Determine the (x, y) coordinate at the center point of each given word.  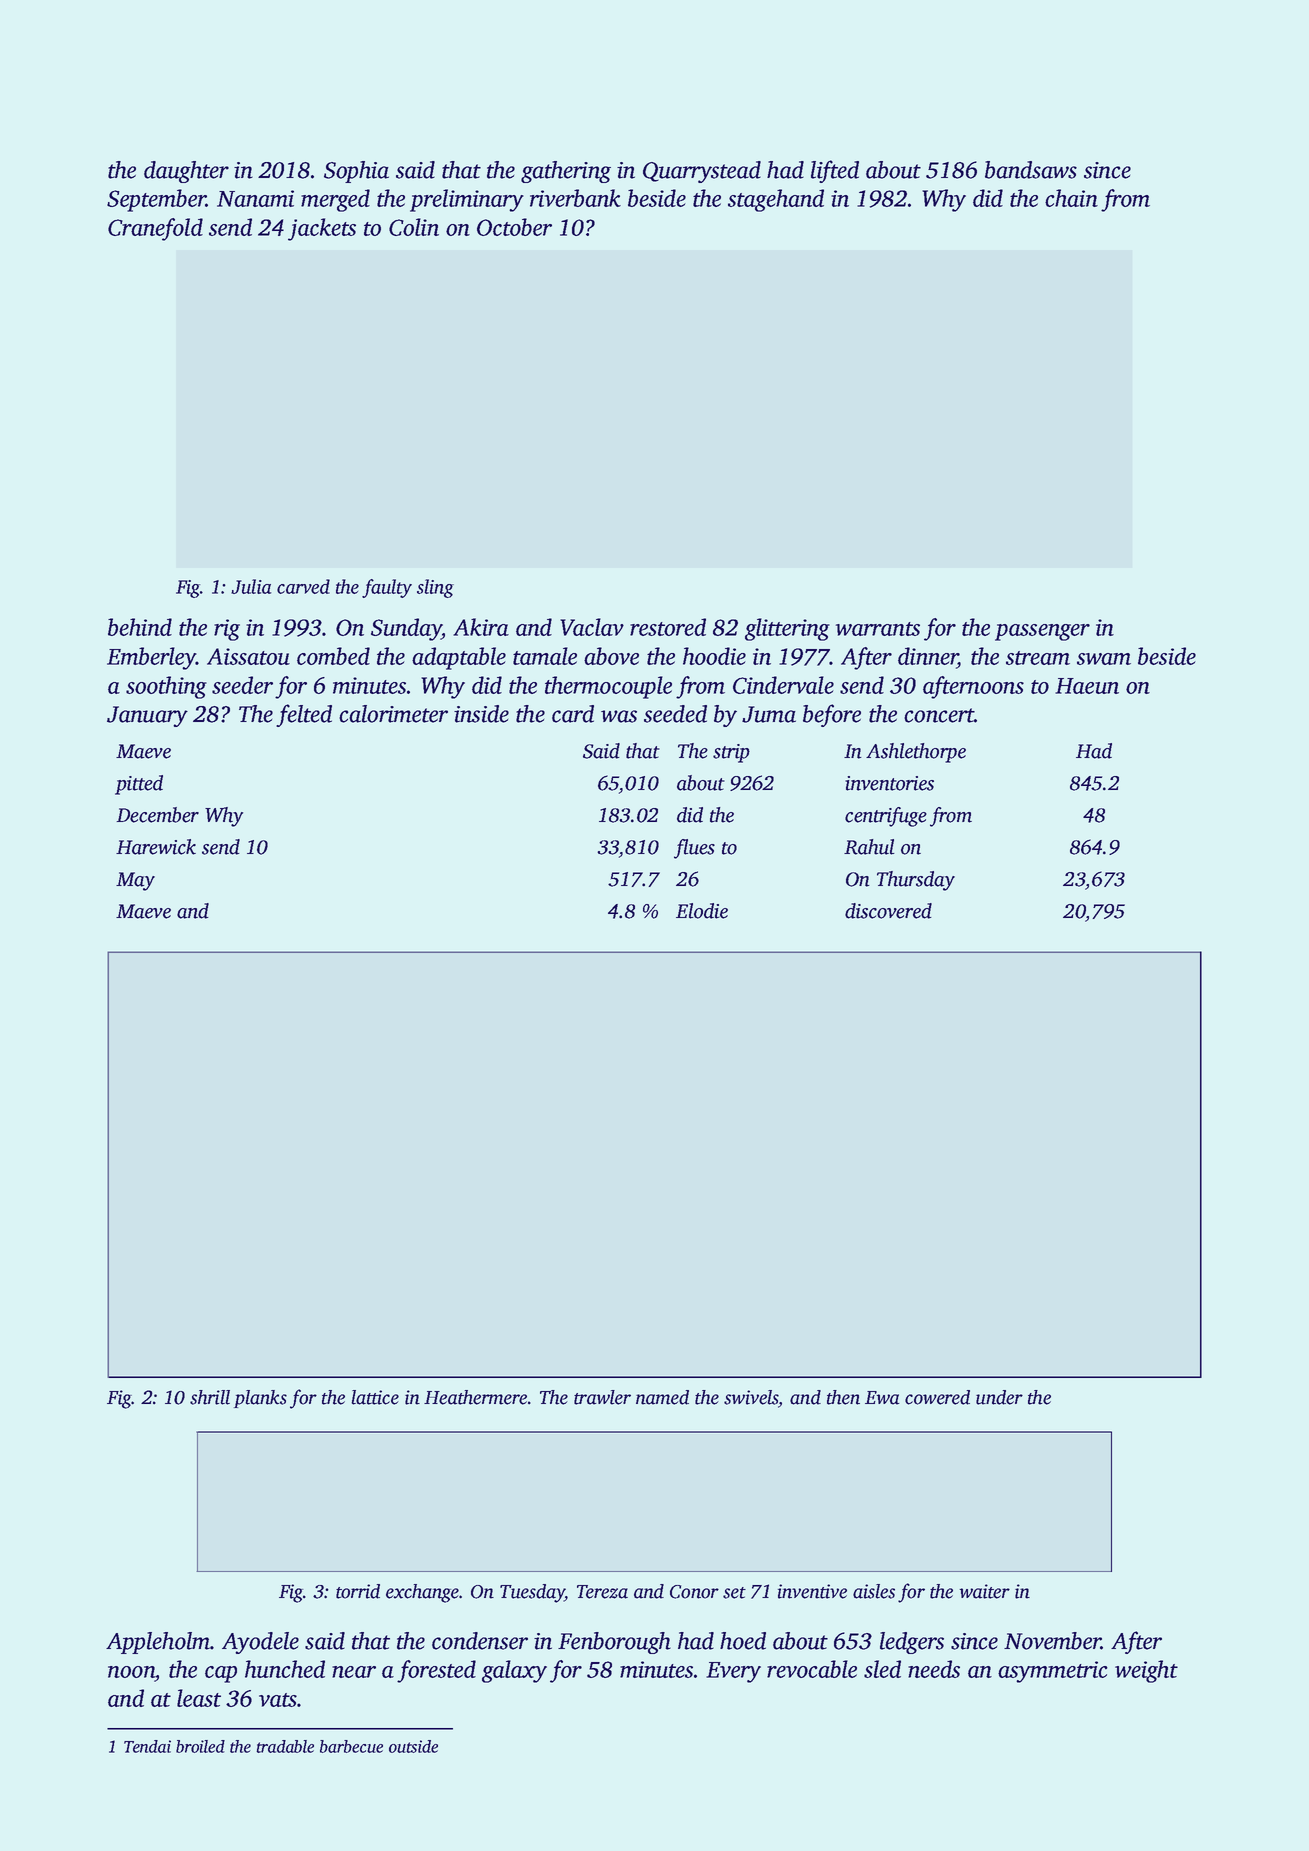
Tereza (602, 1592)
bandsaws (1031, 170)
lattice (375, 1397)
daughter (186, 172)
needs (934, 1669)
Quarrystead (702, 172)
